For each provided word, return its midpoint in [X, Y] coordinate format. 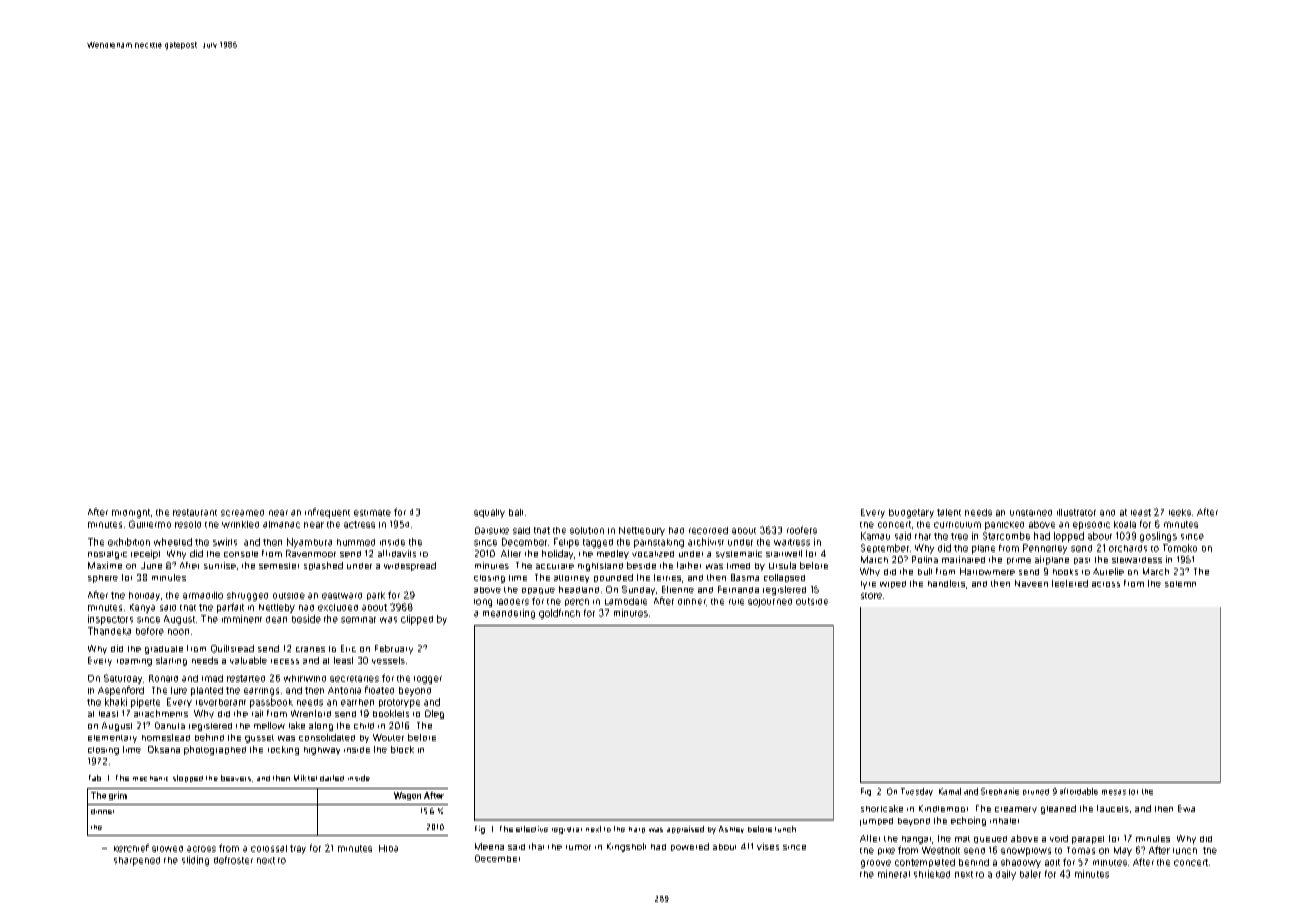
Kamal [950, 791]
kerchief [131, 848]
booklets [391, 713]
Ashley [731, 829]
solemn [1180, 584]
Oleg [434, 714]
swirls [225, 542]
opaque [538, 591]
